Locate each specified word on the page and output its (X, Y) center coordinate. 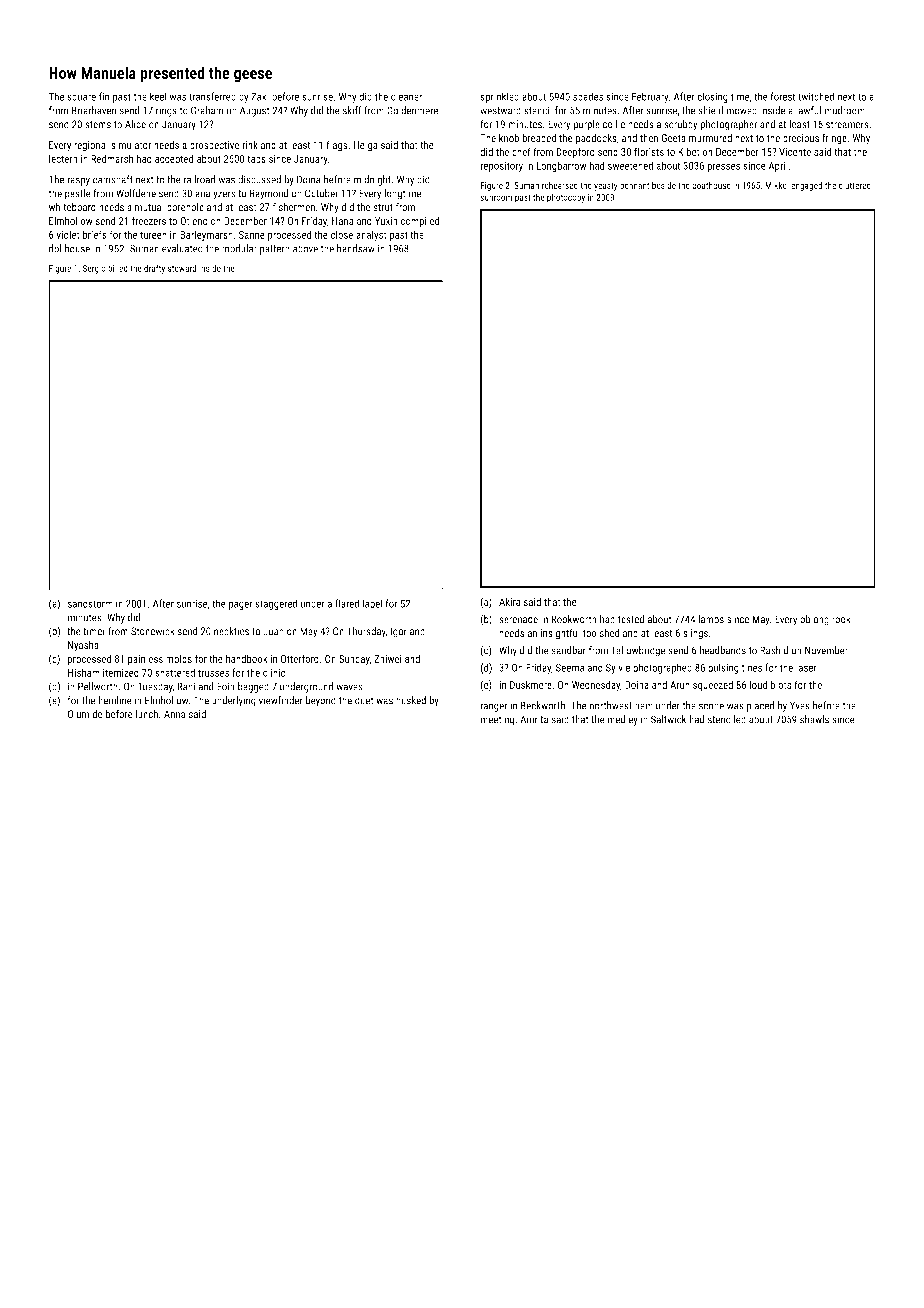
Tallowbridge (638, 651)
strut (383, 208)
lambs (711, 619)
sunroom (496, 198)
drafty (154, 269)
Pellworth (98, 686)
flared (347, 603)
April (778, 166)
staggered (276, 604)
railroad (199, 179)
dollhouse (69, 248)
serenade (518, 619)
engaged (806, 186)
